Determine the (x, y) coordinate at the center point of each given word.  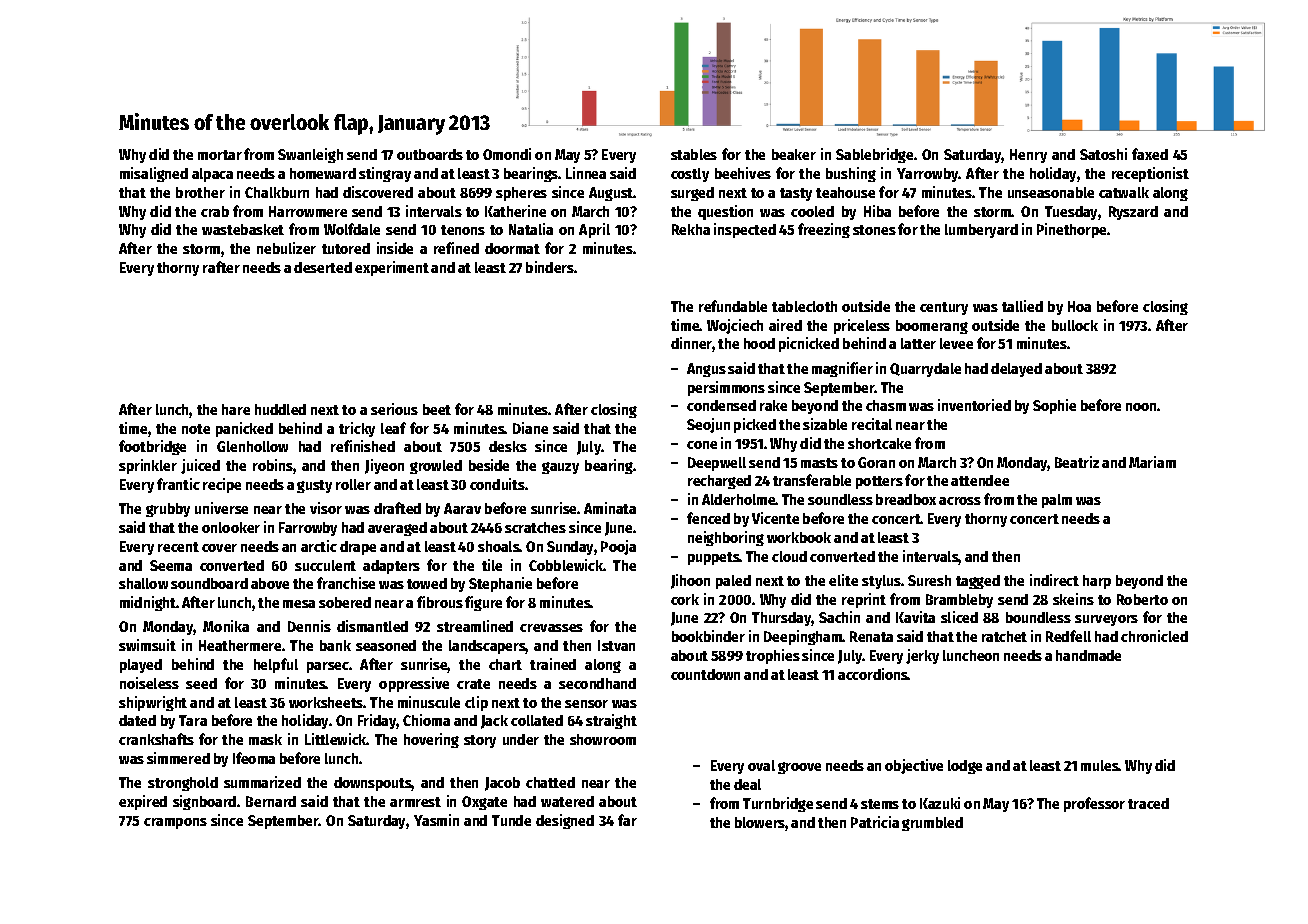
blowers (760, 822)
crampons (175, 823)
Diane (530, 428)
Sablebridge (874, 155)
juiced (200, 466)
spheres (521, 194)
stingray (385, 174)
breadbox (906, 499)
